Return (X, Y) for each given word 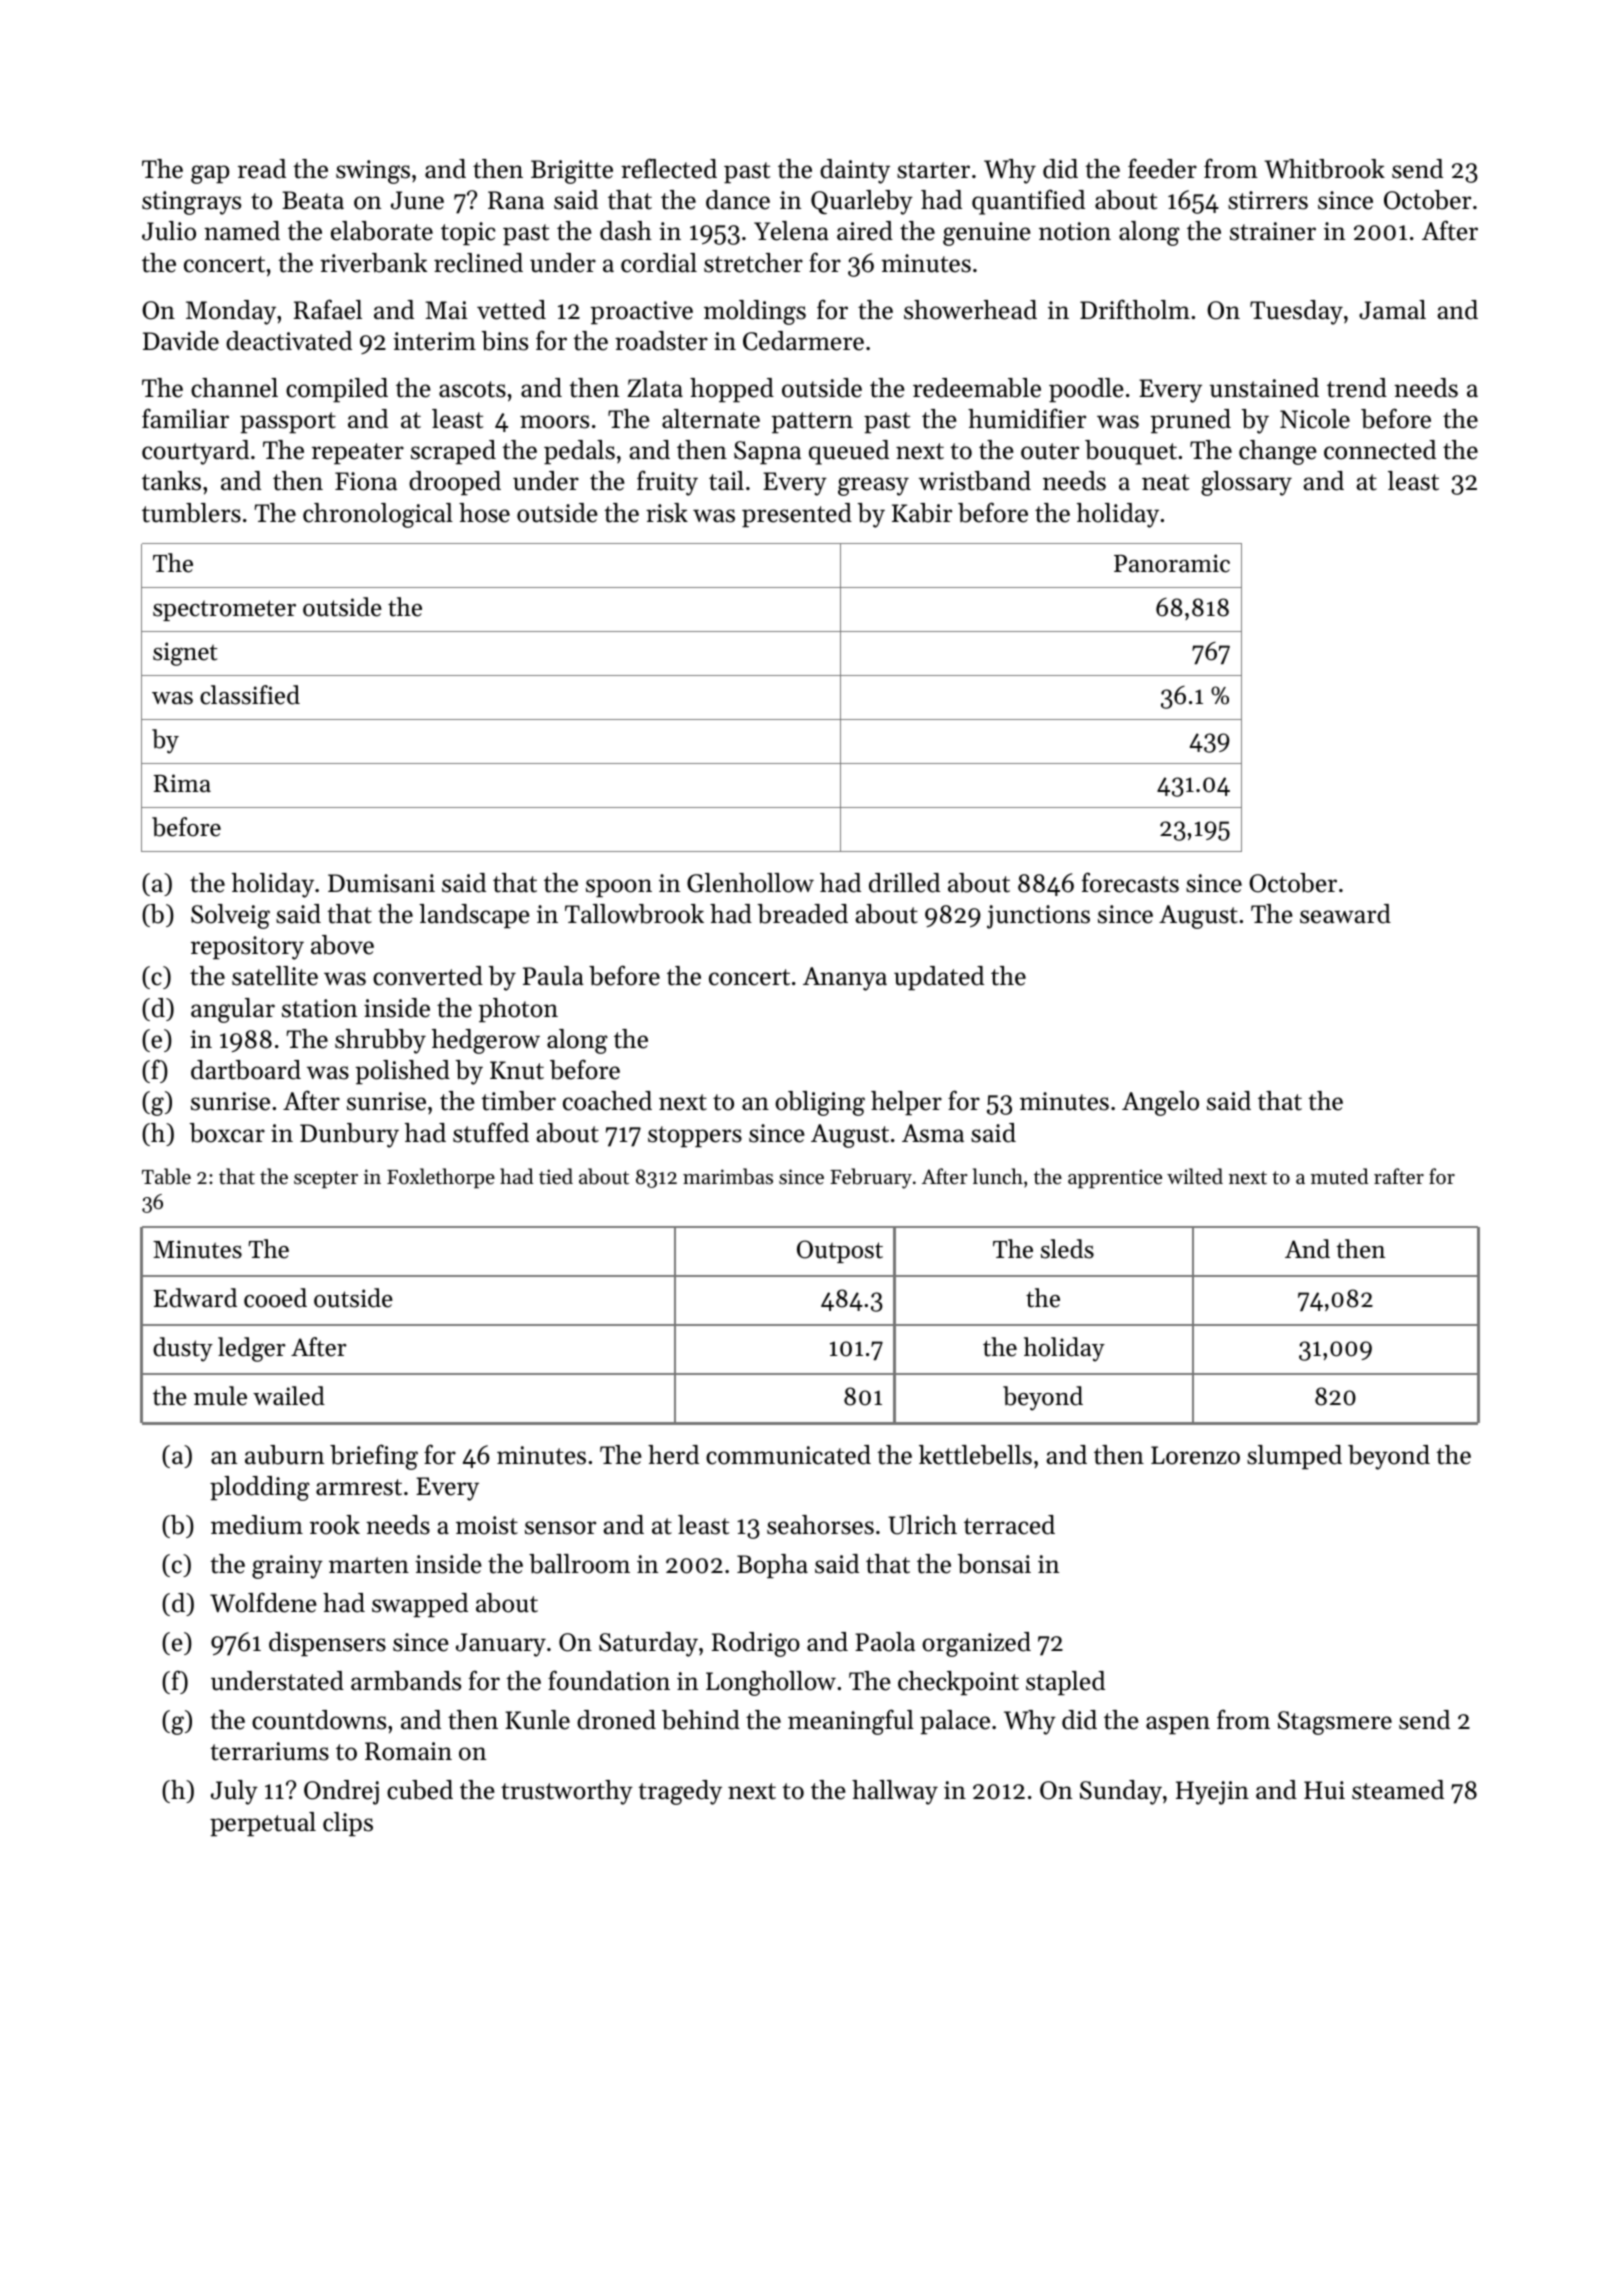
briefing (374, 1457)
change (1278, 452)
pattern (812, 422)
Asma (933, 1133)
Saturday (648, 1644)
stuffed (491, 1132)
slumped (1294, 1457)
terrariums (269, 1751)
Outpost (840, 1251)
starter (933, 170)
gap (210, 174)
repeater (358, 453)
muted (1339, 1176)
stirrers (1268, 200)
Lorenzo (1195, 1455)
